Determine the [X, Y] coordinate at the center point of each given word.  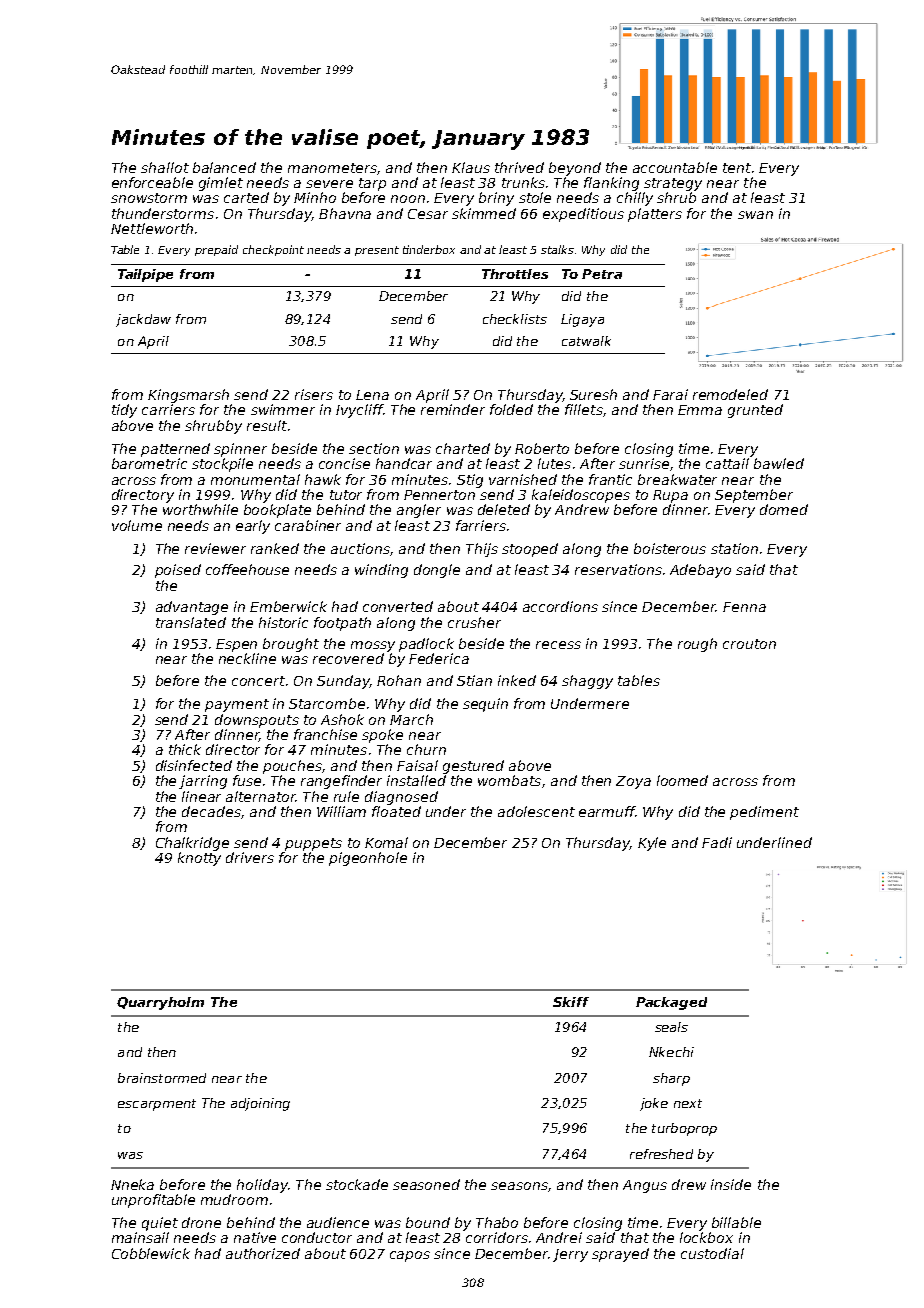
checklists [515, 319]
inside [731, 1184]
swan [755, 215]
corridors [497, 1237]
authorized [263, 1253]
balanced [224, 167]
